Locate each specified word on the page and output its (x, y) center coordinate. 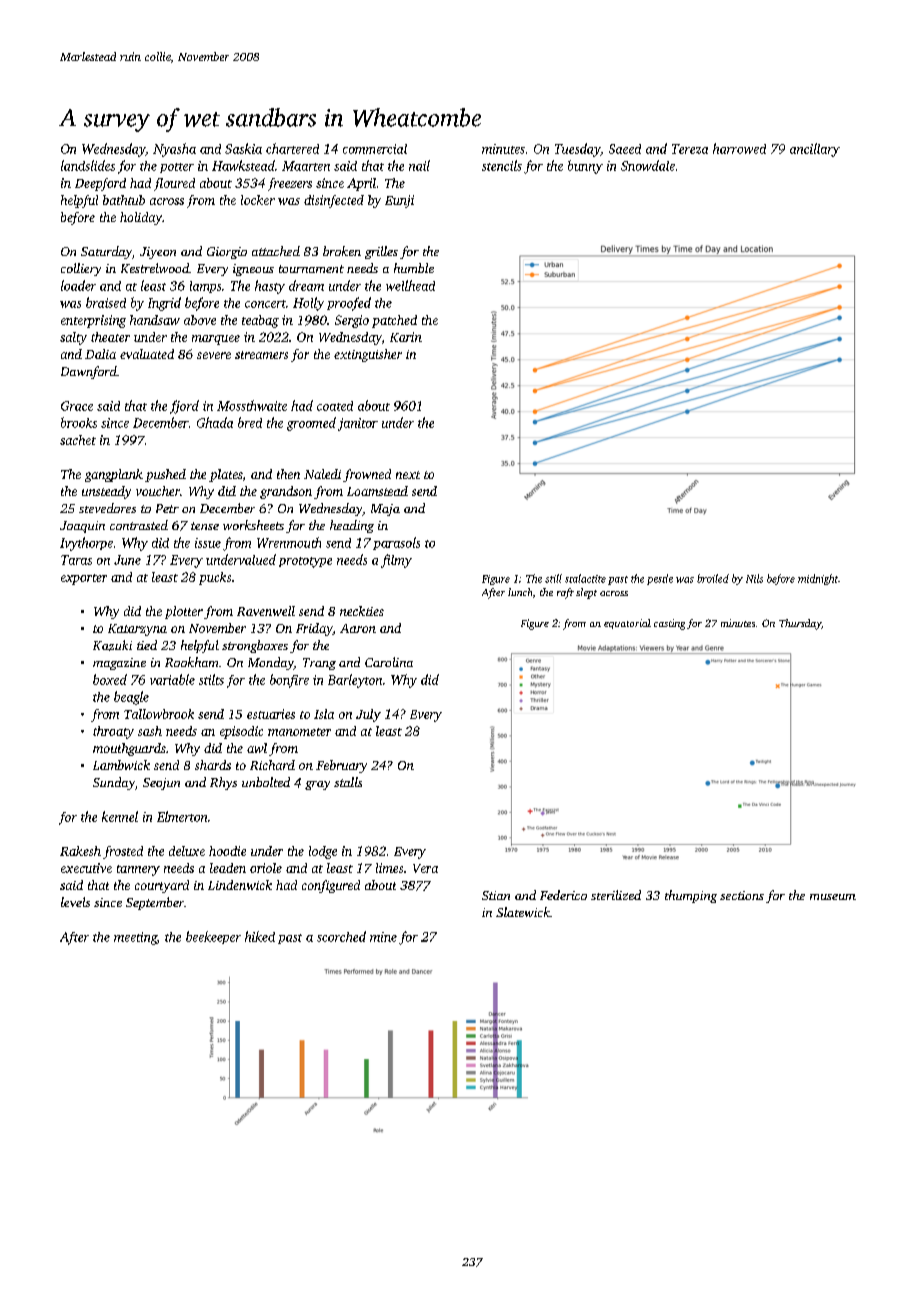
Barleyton (355, 681)
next (408, 475)
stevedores (107, 508)
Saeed (625, 149)
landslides (88, 165)
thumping (691, 896)
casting (669, 624)
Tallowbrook (159, 714)
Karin (406, 337)
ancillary (815, 150)
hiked (260, 936)
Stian (496, 895)
